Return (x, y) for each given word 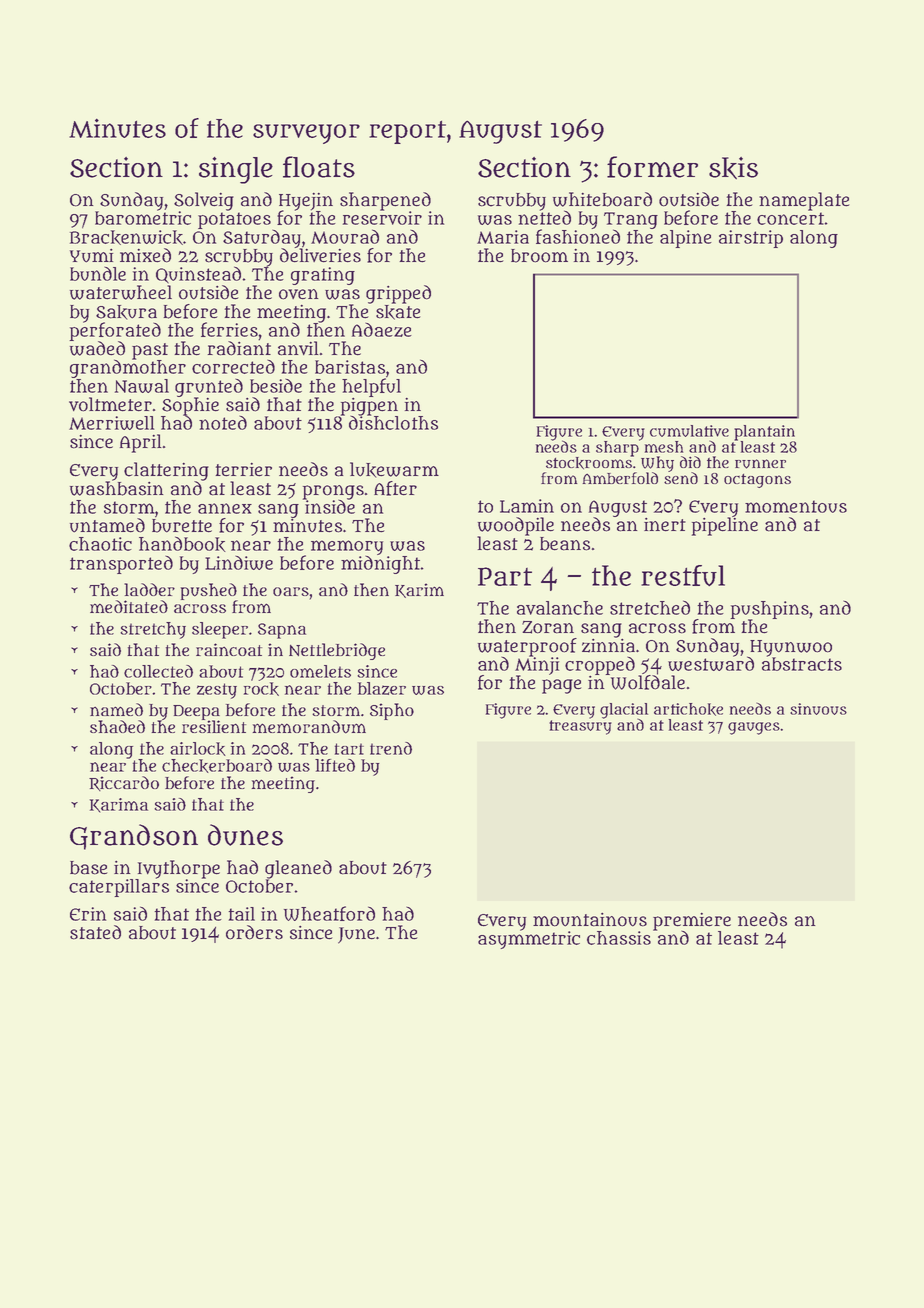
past (150, 351)
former (652, 167)
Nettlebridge (337, 651)
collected (158, 671)
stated (95, 932)
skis (733, 168)
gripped (398, 294)
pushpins (770, 610)
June (356, 935)
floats (319, 167)
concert (790, 218)
